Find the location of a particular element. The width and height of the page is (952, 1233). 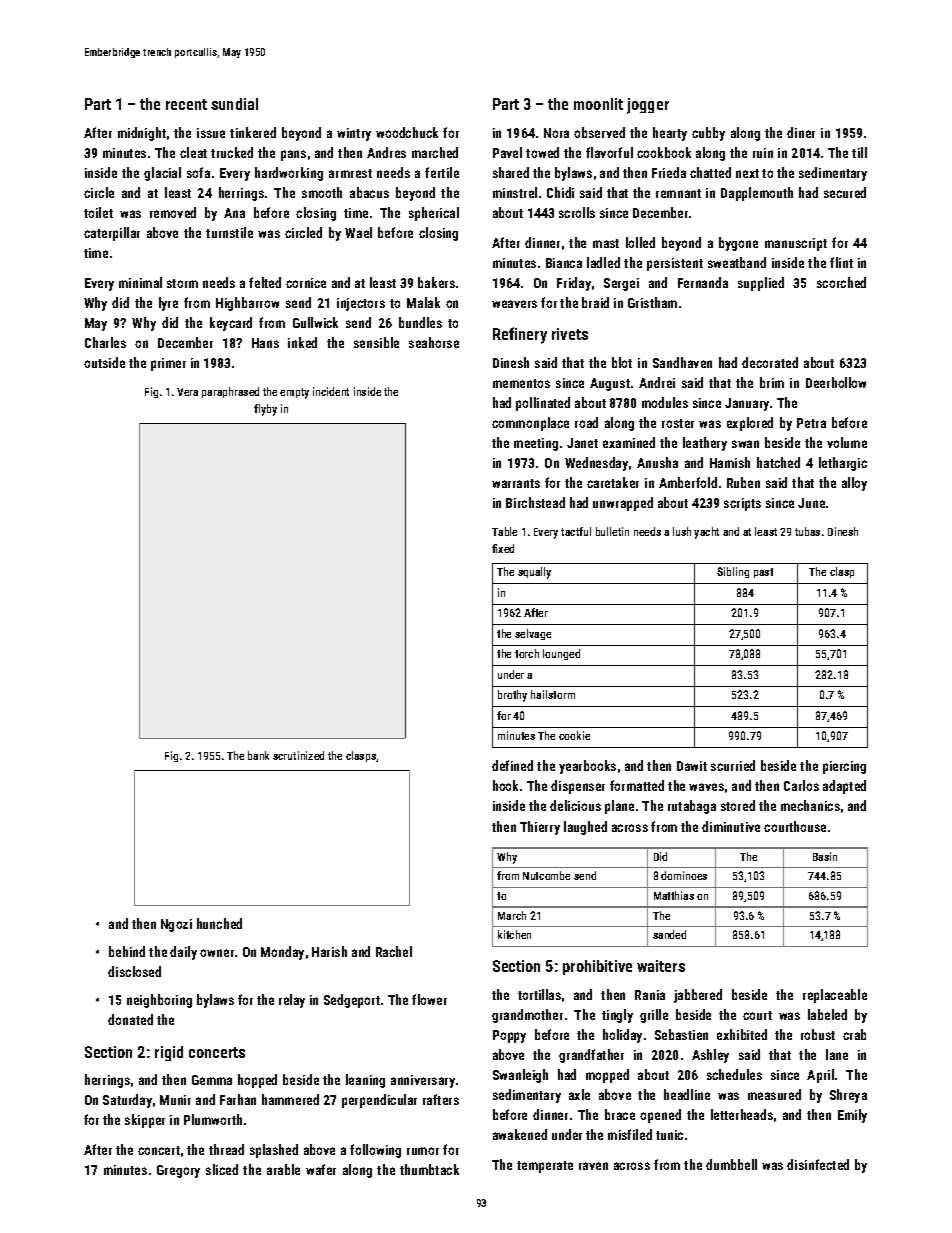

sliced is located at coordinates (222, 1169).
